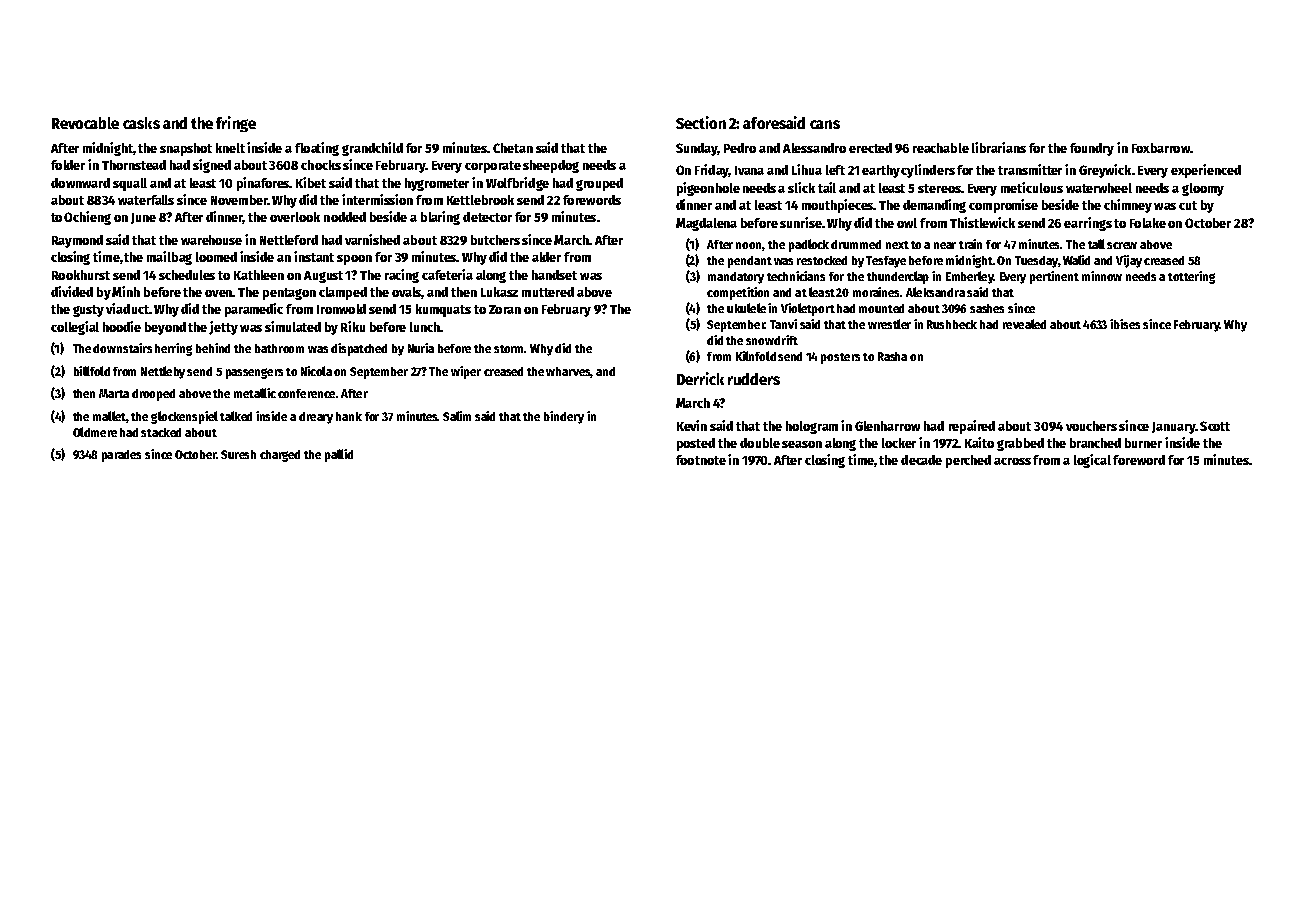 This screenshot has height=924, width=1308. I want to click on experienced, so click(1206, 171).
